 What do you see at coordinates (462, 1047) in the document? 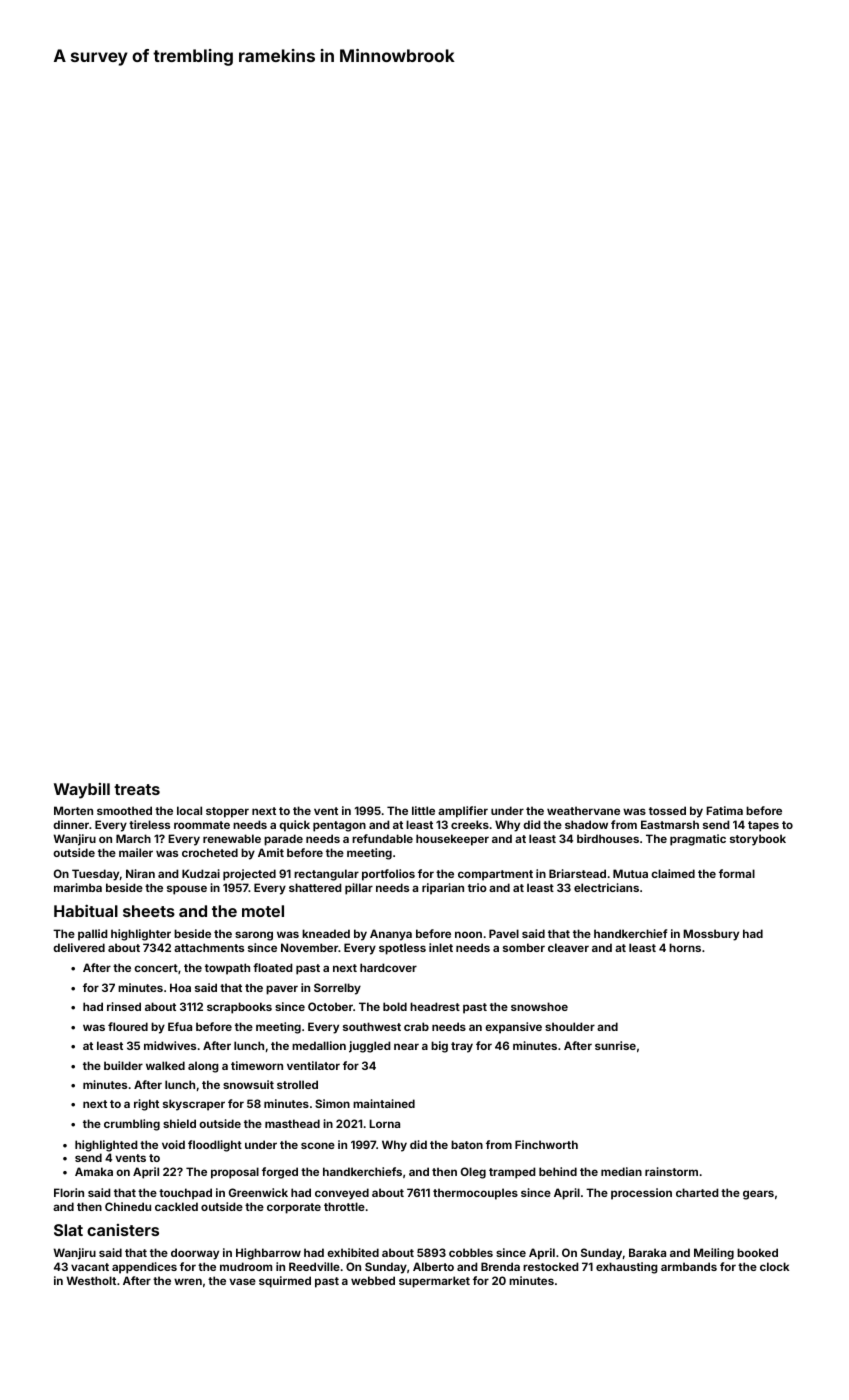
I see `tray` at bounding box center [462, 1047].
